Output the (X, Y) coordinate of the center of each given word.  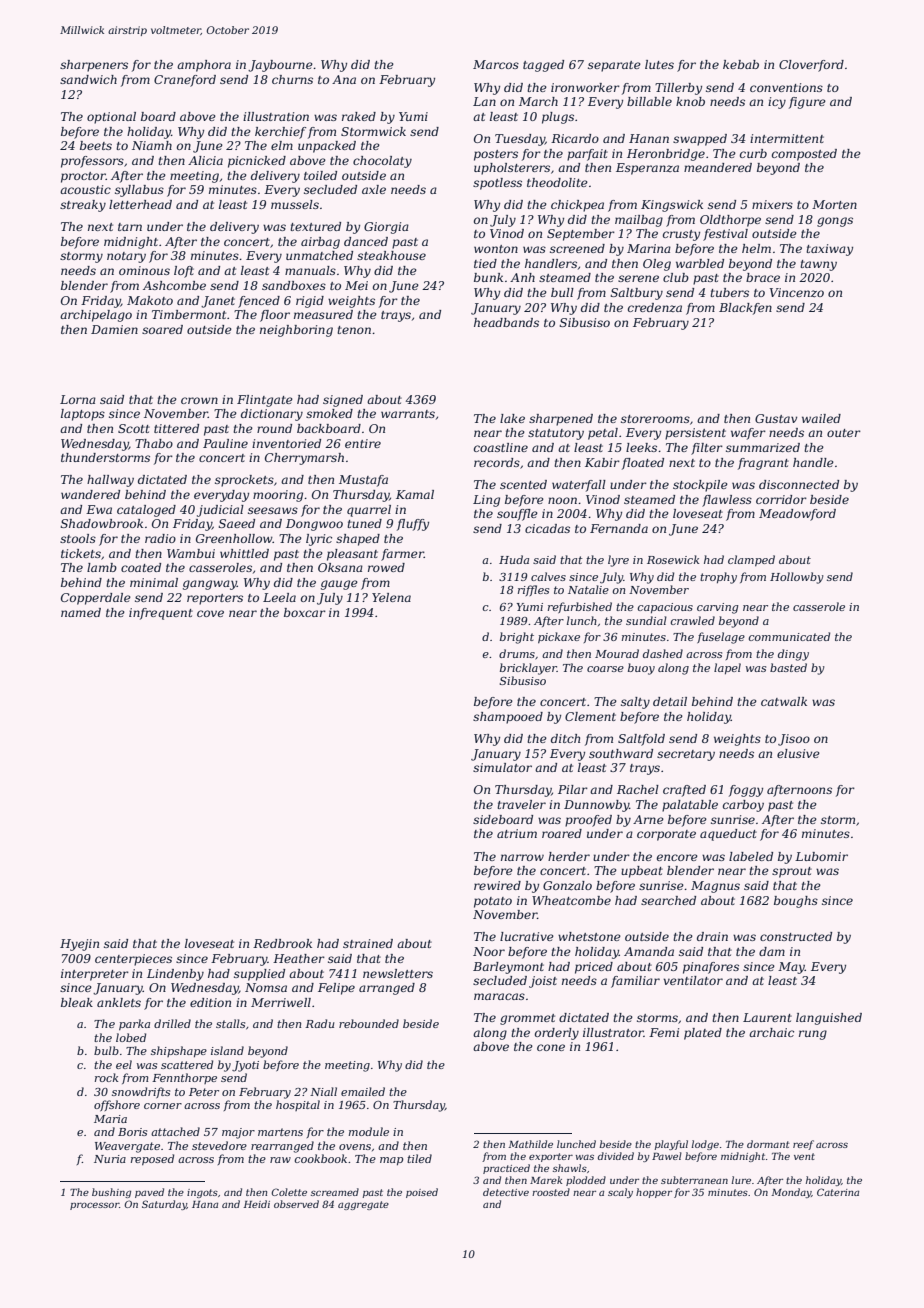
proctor (83, 177)
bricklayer (528, 669)
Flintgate (265, 401)
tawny (818, 265)
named (81, 612)
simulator (502, 767)
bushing (111, 1193)
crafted (684, 791)
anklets (119, 1002)
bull (562, 292)
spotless (497, 184)
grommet (527, 1019)
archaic (771, 1032)
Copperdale (96, 599)
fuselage (721, 638)
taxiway (829, 250)
